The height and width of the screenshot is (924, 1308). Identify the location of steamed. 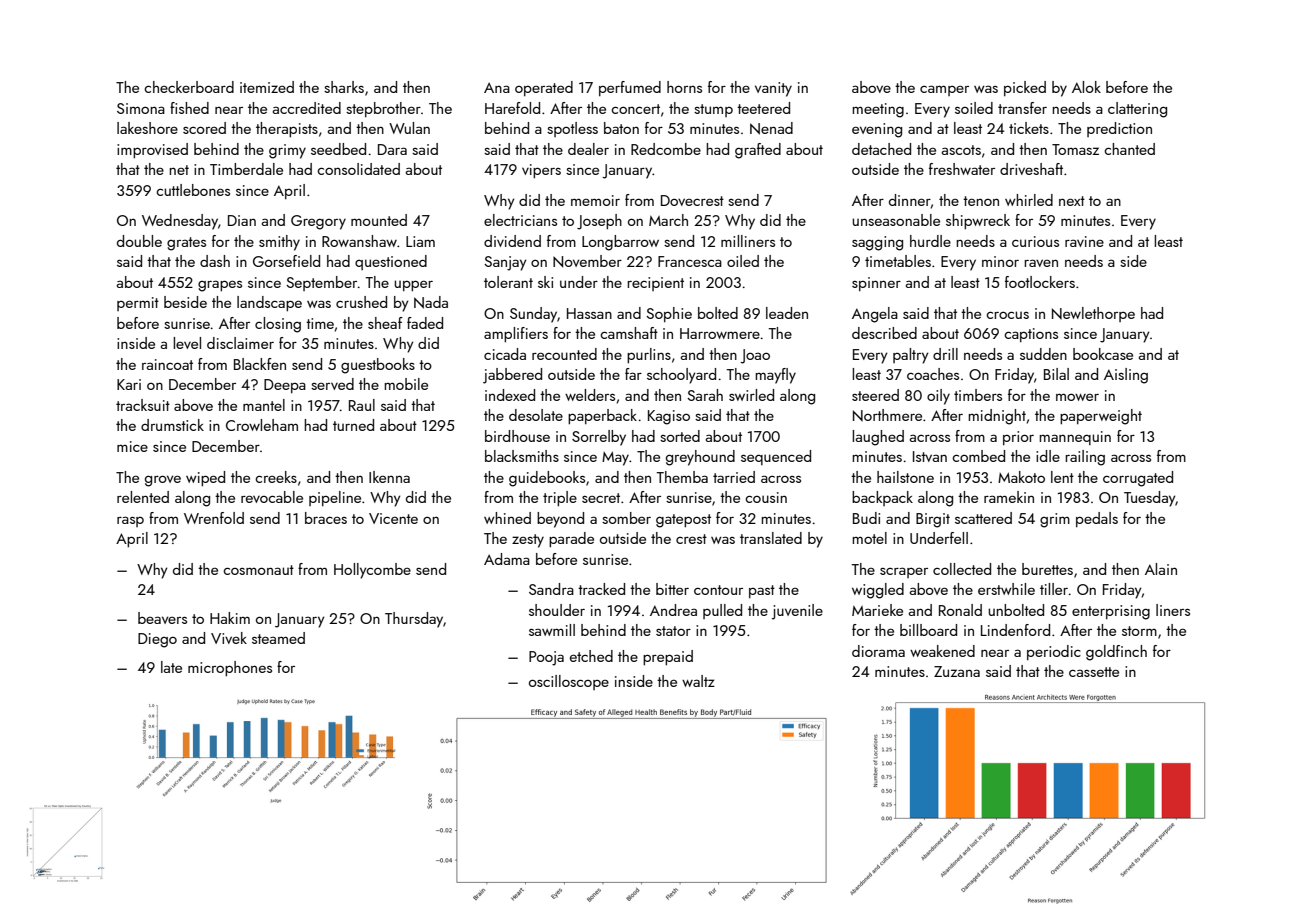
(278, 638).
